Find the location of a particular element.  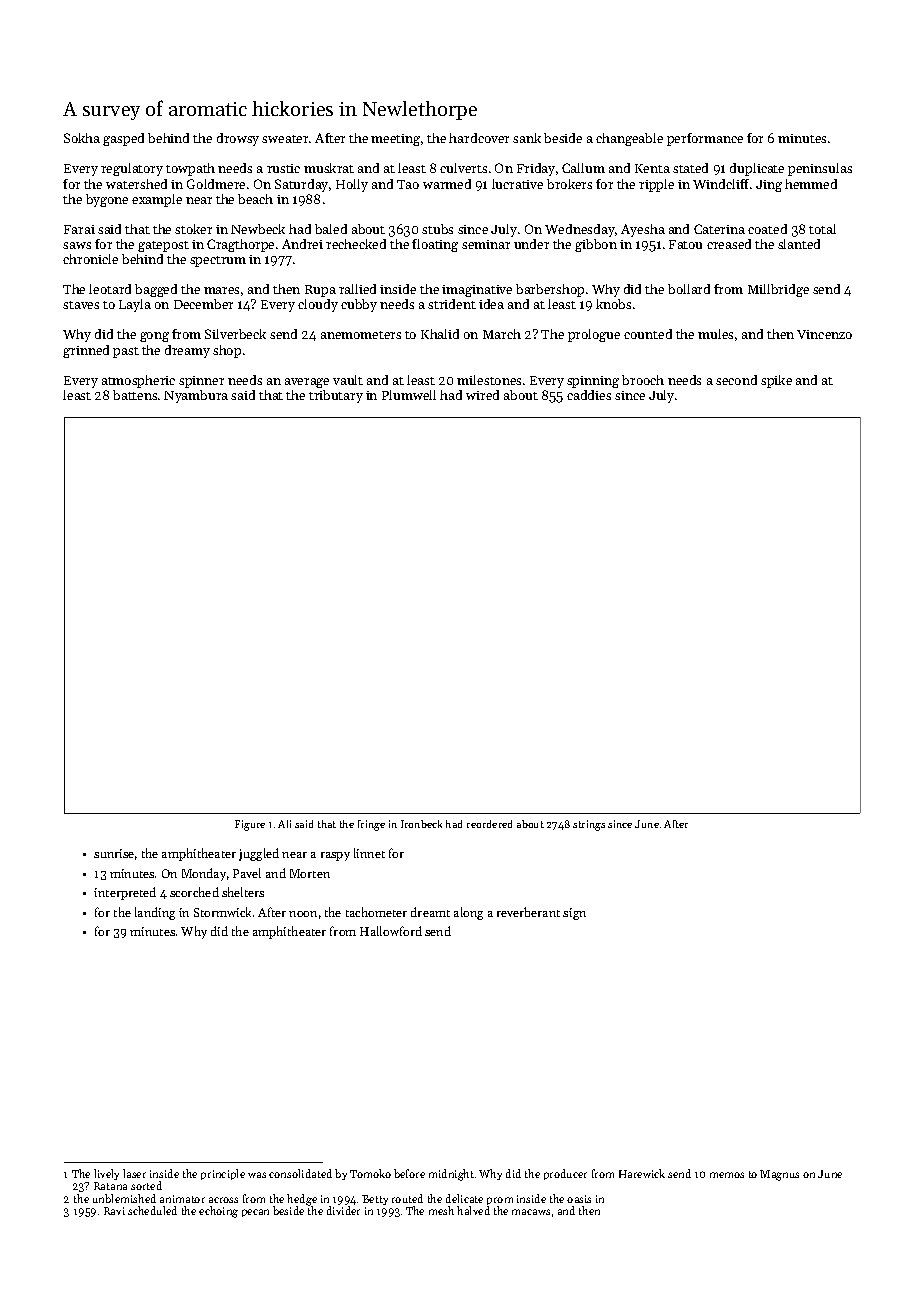

sweater is located at coordinates (285, 139).
